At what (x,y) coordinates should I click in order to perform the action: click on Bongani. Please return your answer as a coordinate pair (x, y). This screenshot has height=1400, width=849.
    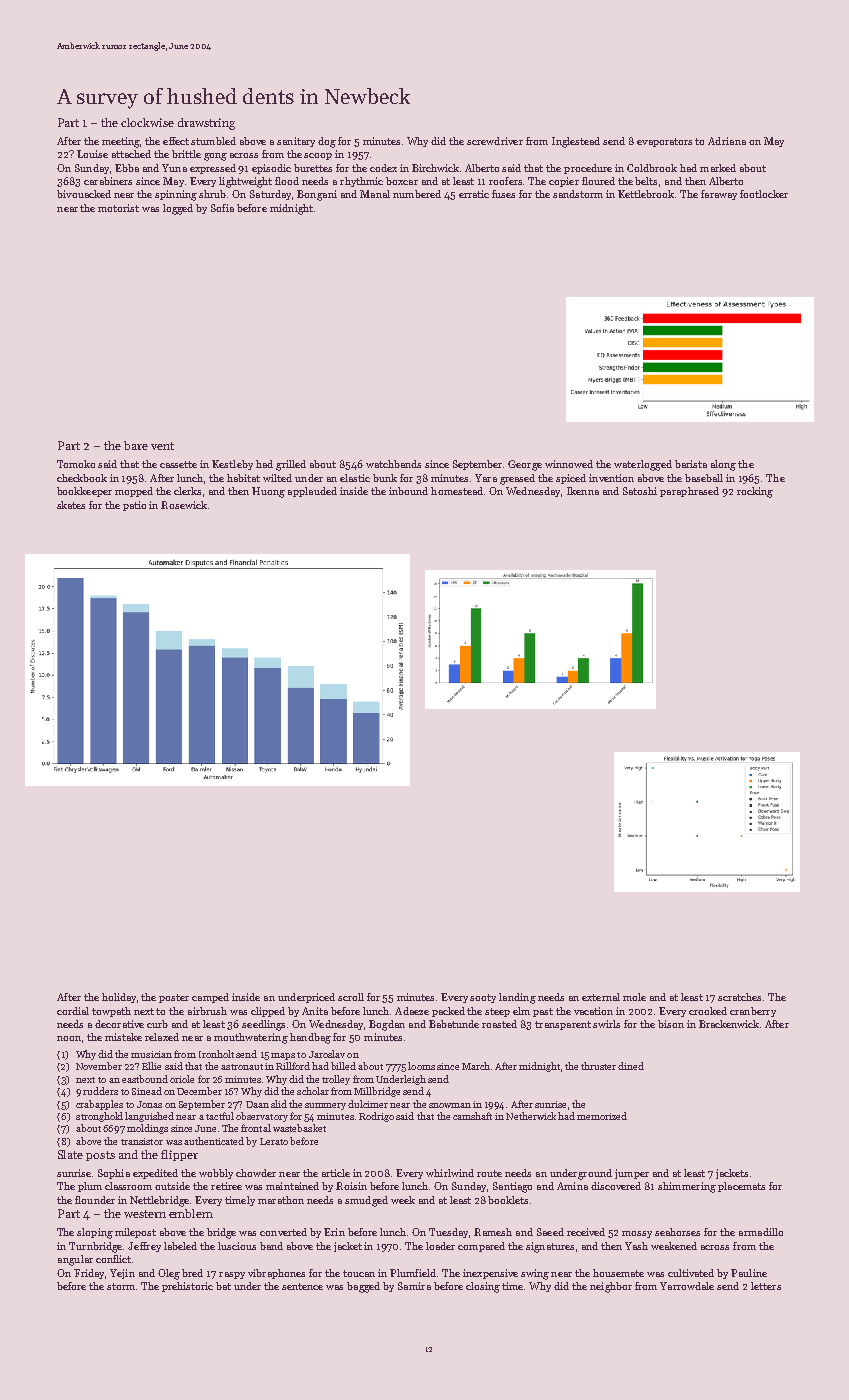
    Looking at the image, I should click on (317, 195).
